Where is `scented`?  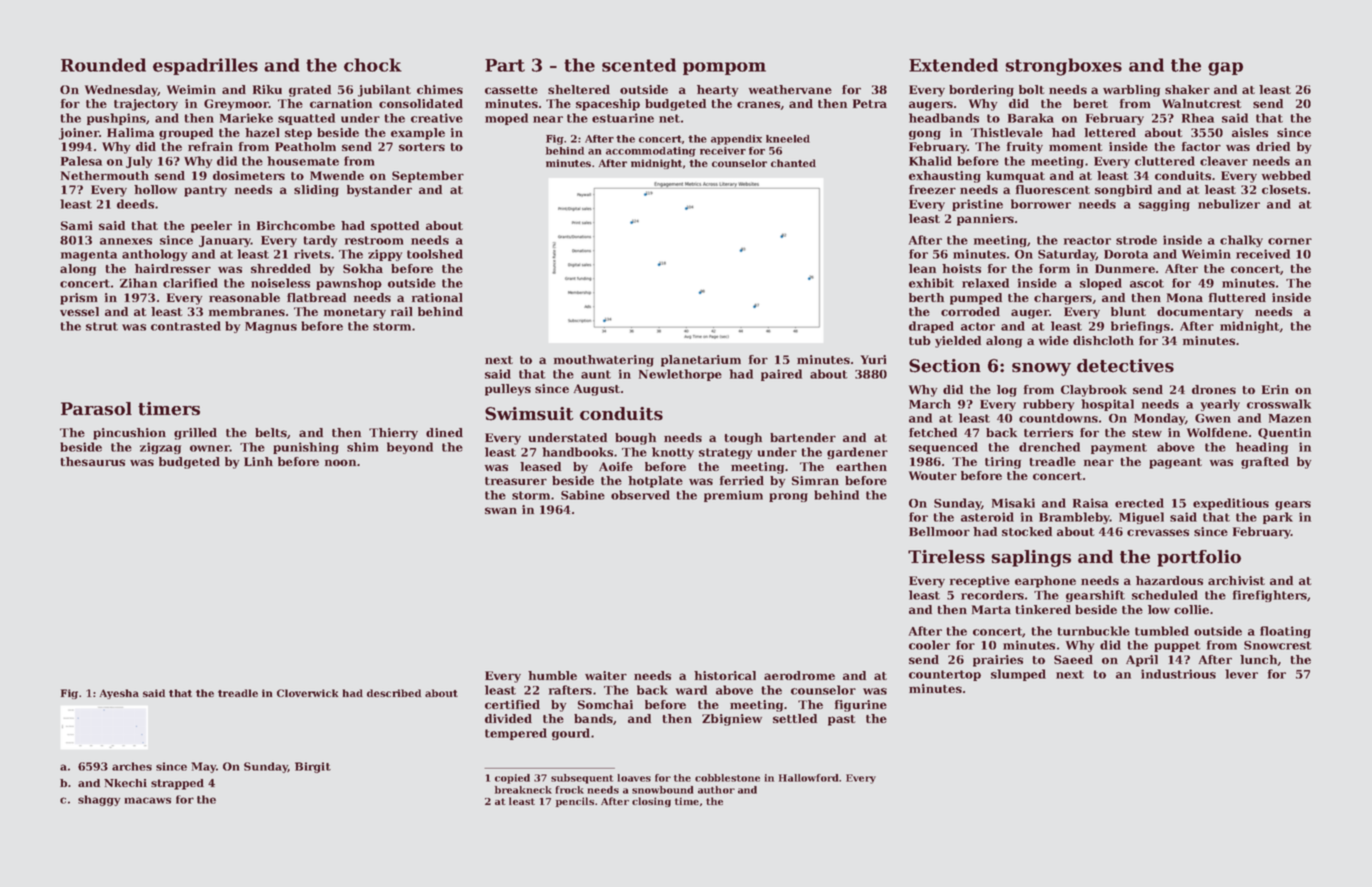
scented is located at coordinates (639, 65).
